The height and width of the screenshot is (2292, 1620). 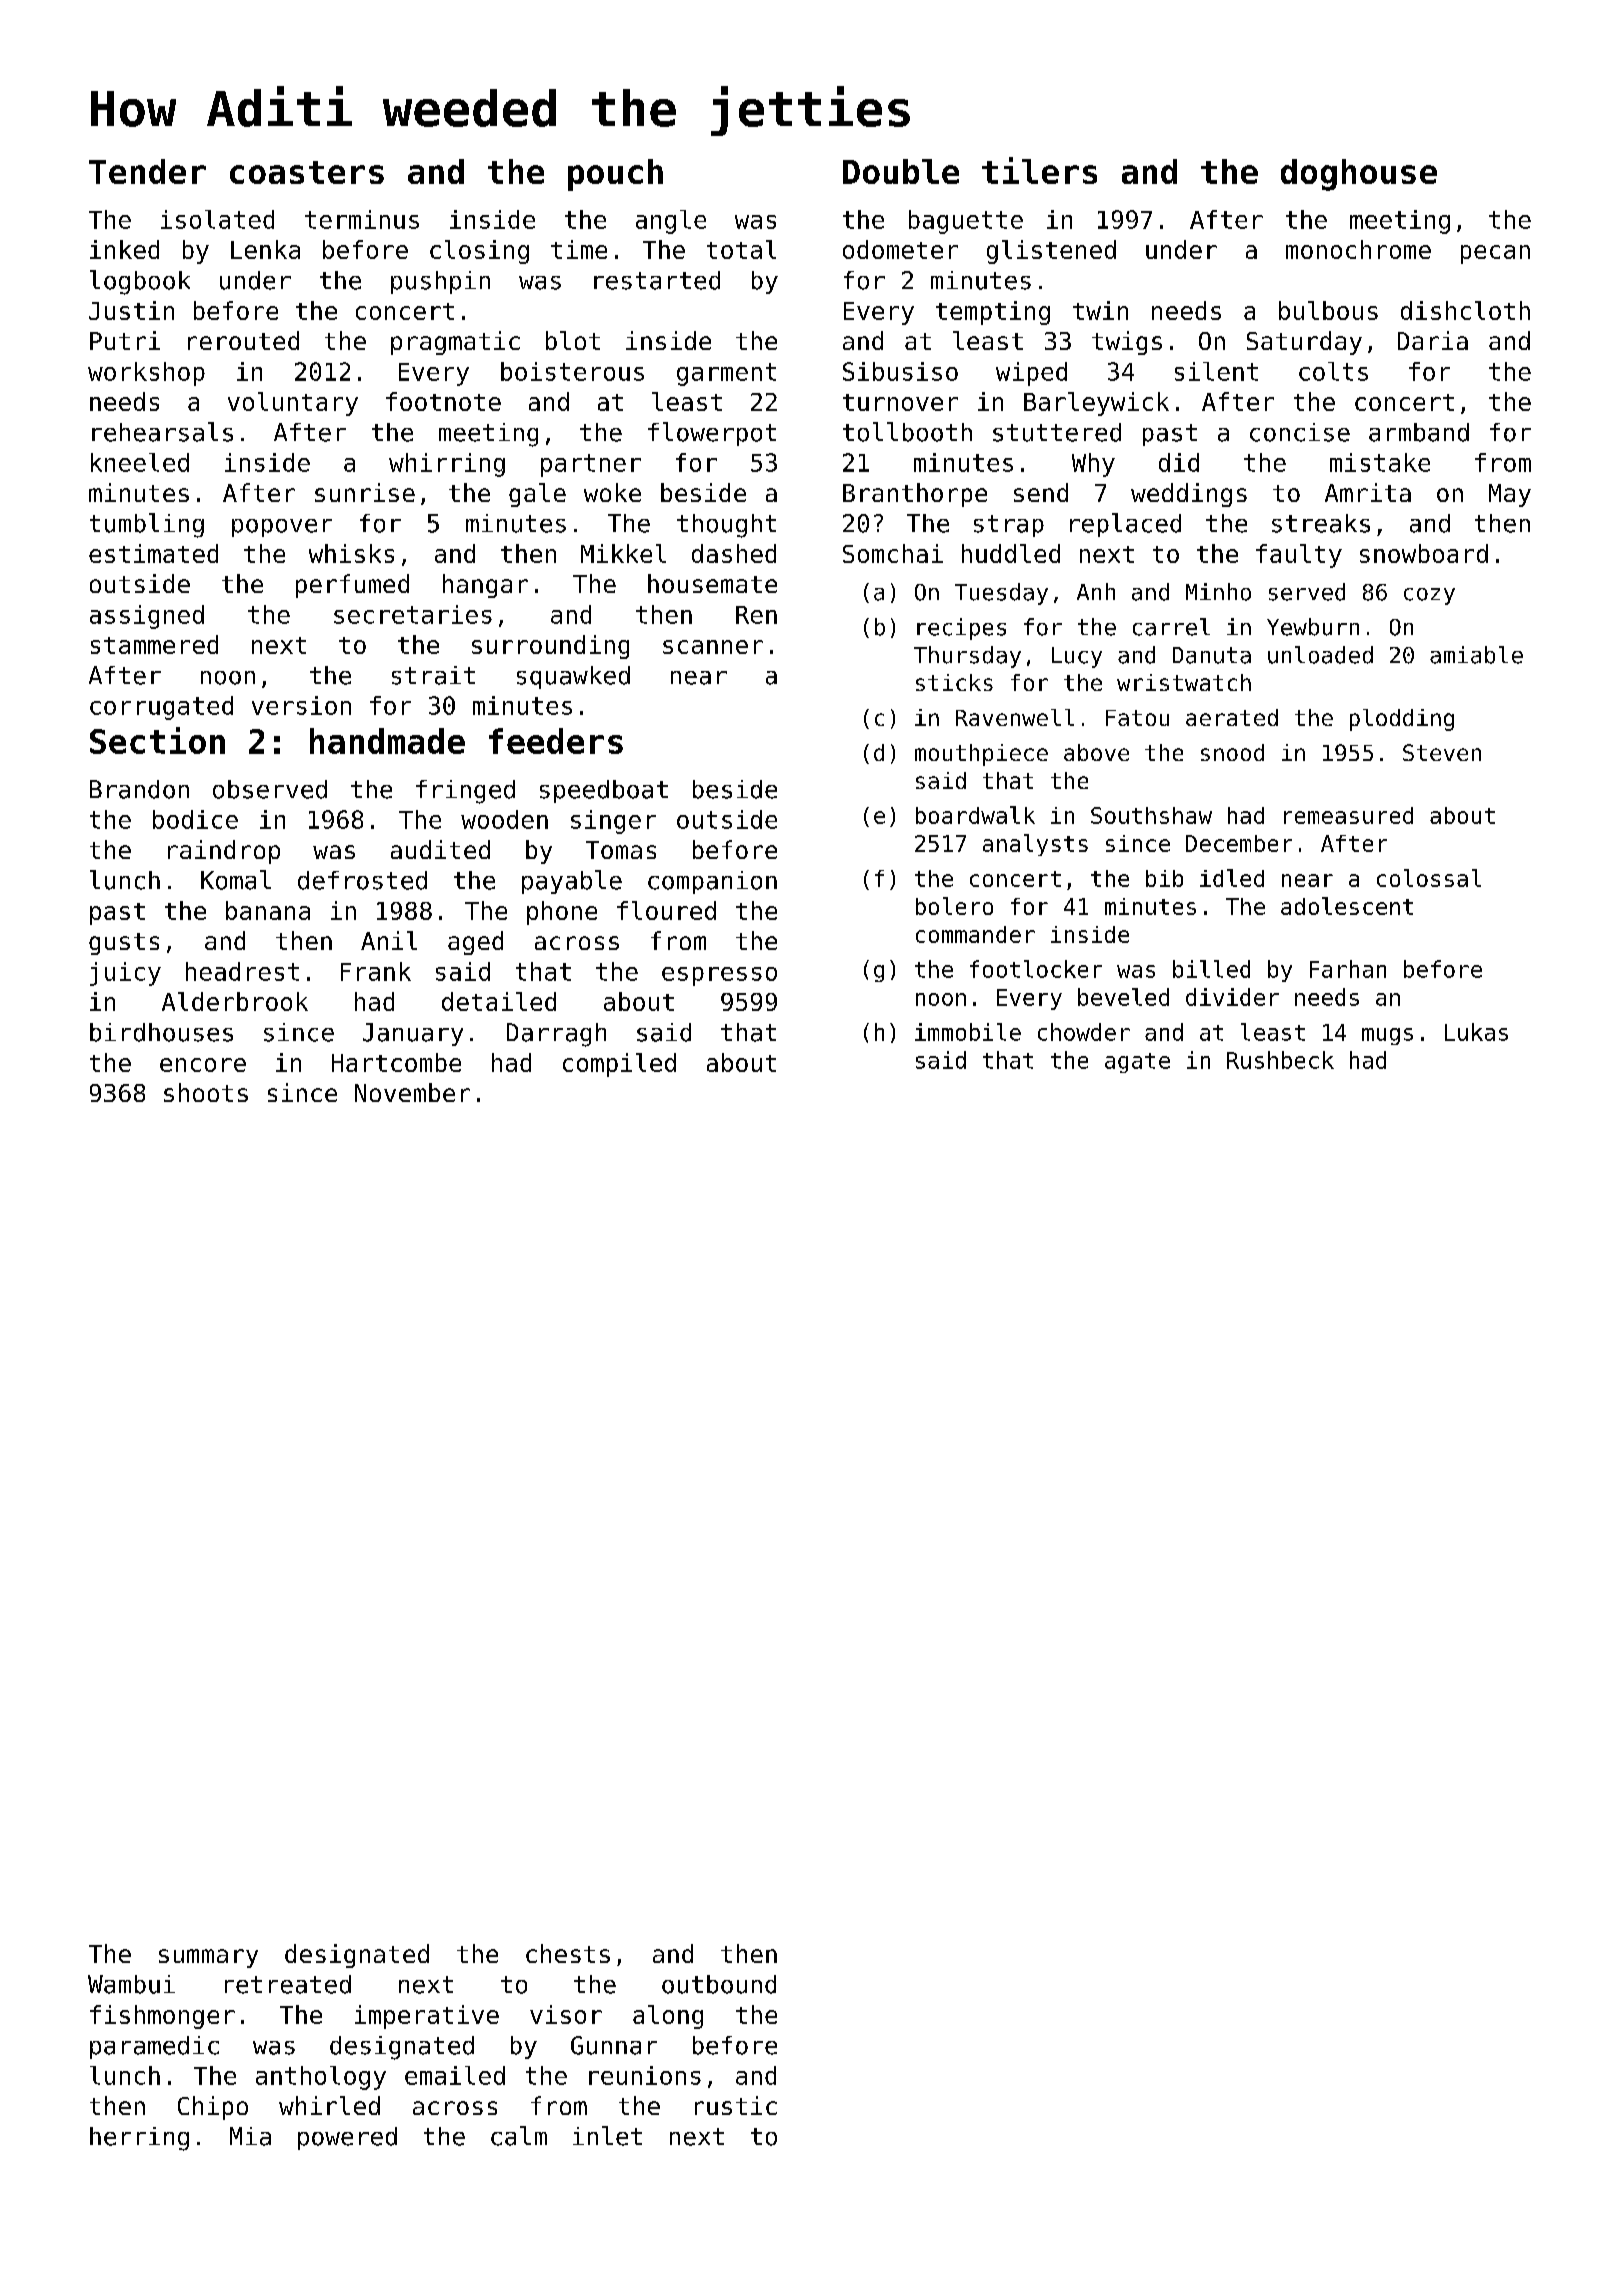 What do you see at coordinates (1096, 591) in the screenshot?
I see `Anh` at bounding box center [1096, 591].
